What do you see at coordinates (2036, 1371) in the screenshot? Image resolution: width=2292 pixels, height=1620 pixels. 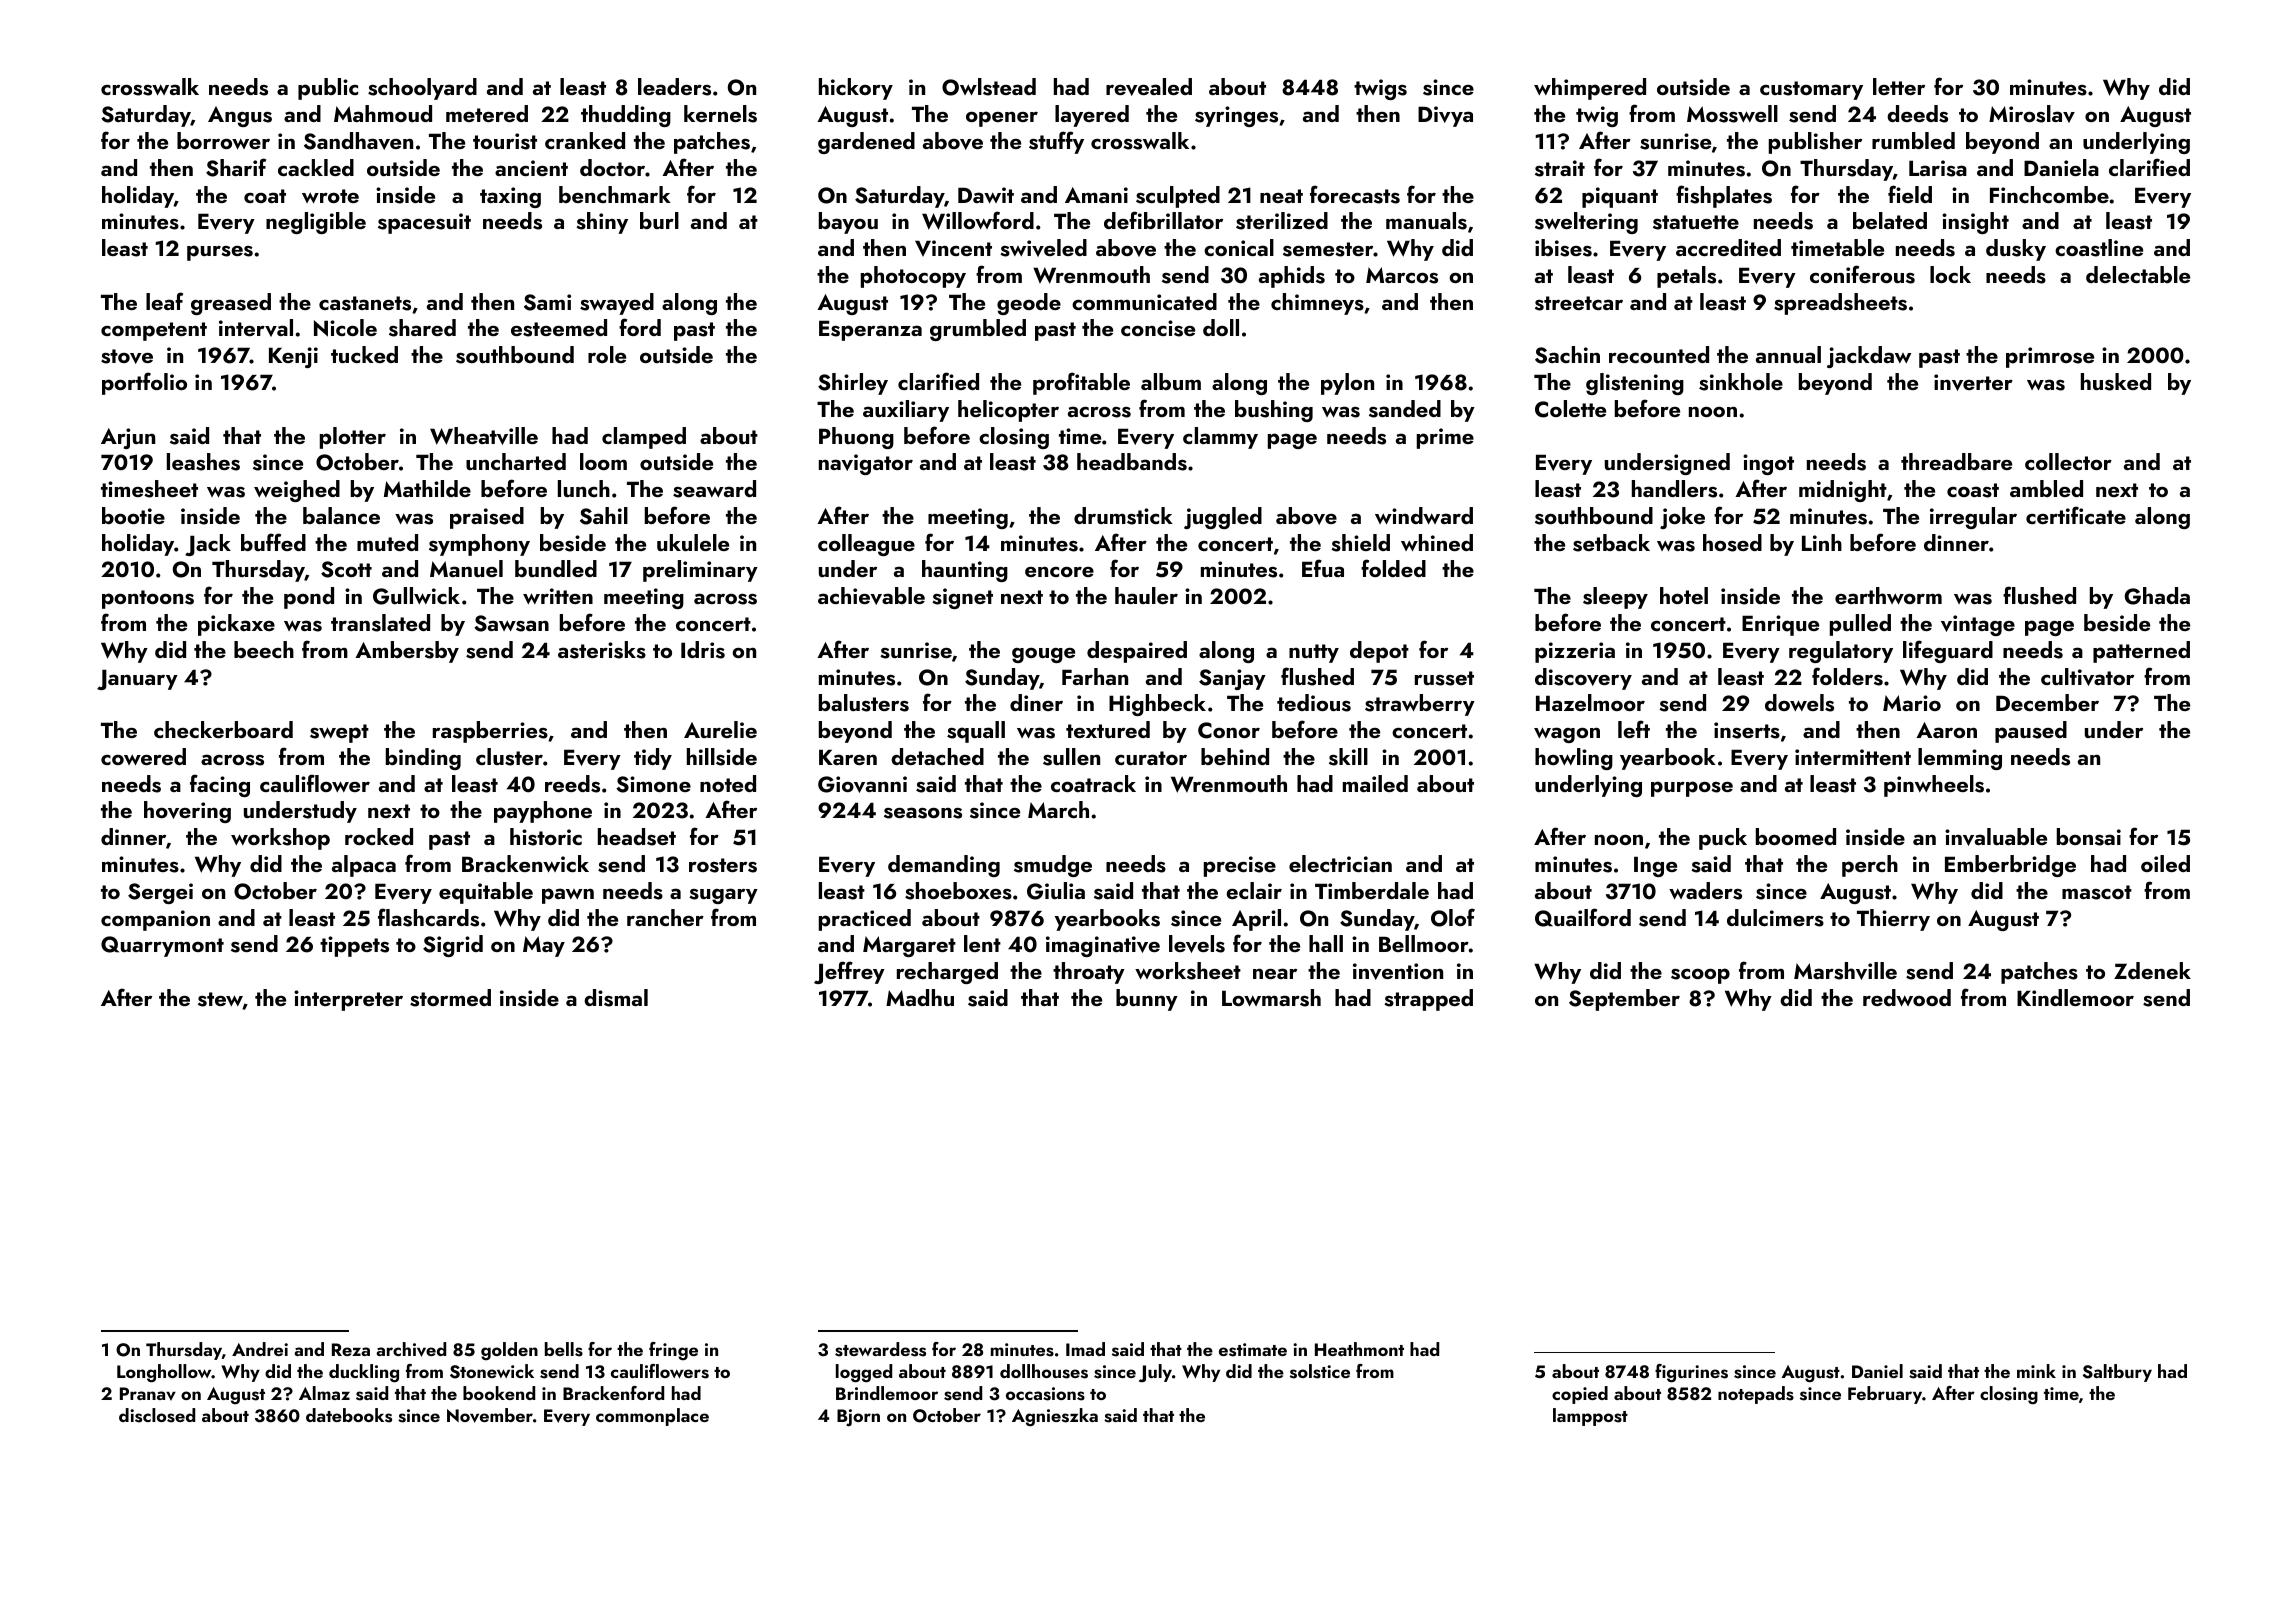 I see `mink` at bounding box center [2036, 1371].
